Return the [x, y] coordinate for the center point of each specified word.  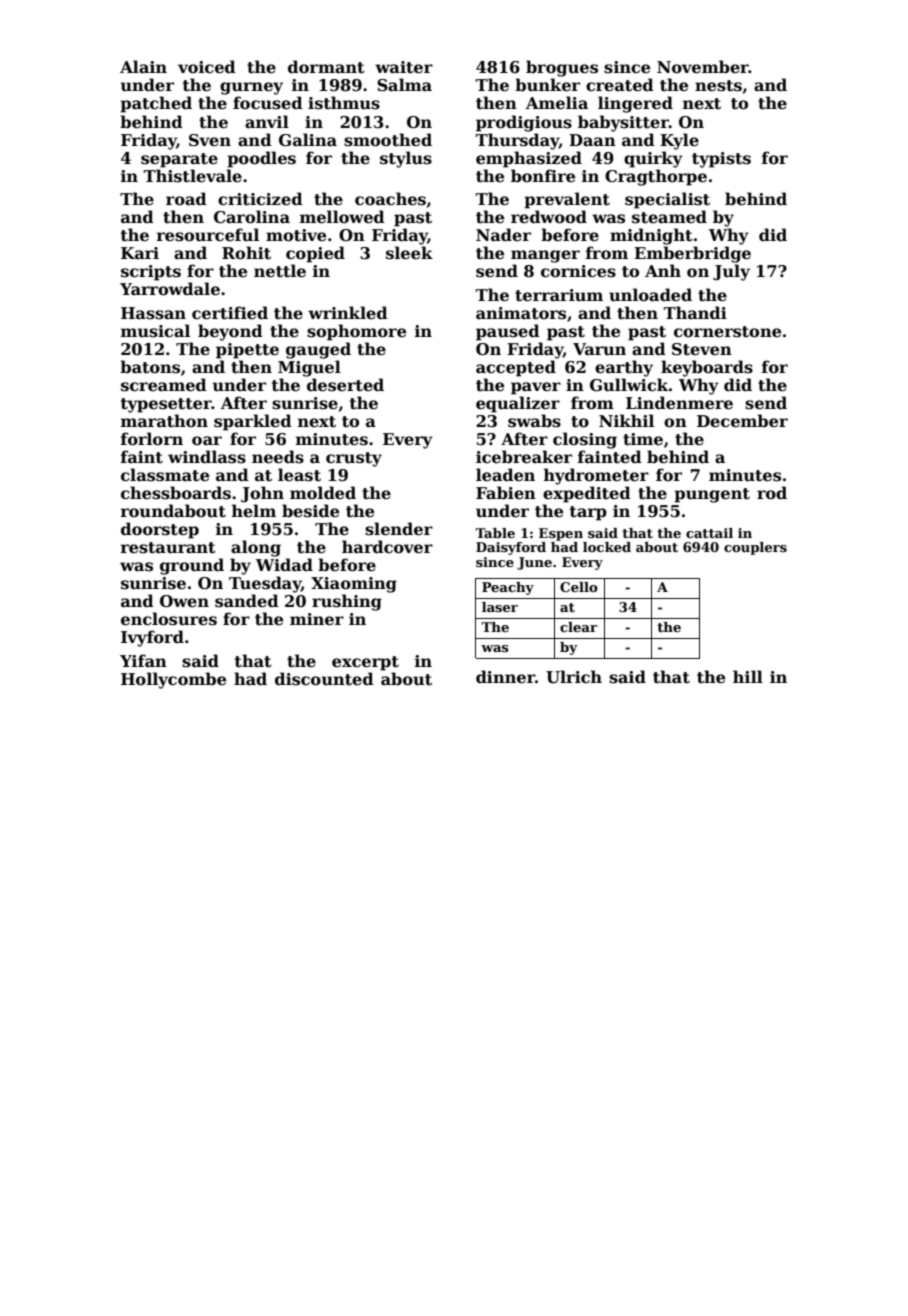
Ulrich [574, 677]
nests [718, 86]
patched [156, 104]
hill [748, 676]
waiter [404, 67]
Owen [184, 601]
